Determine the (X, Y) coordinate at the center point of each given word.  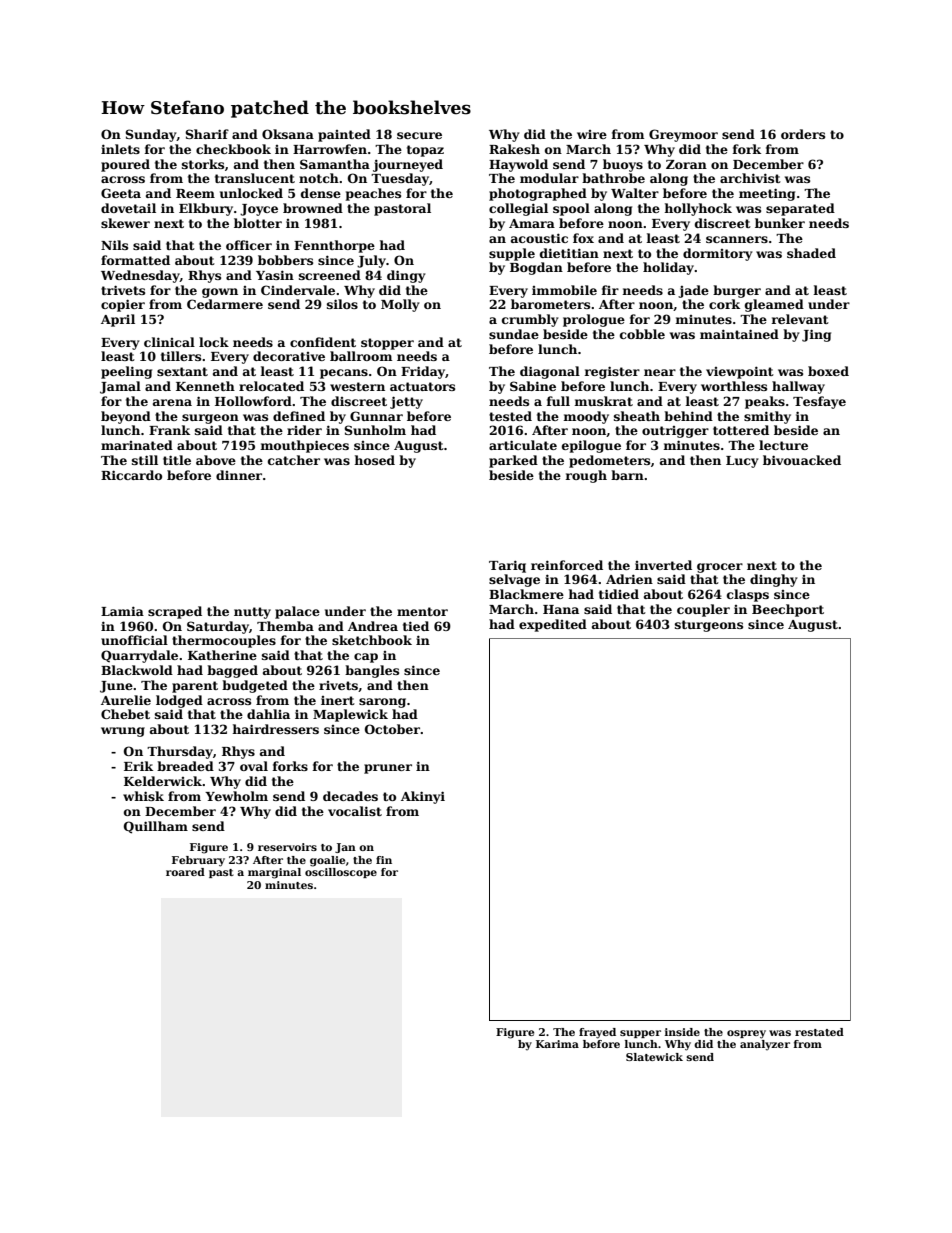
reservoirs (287, 847)
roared (185, 872)
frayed (597, 1033)
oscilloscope (341, 873)
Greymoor (683, 135)
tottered (741, 430)
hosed (374, 460)
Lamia (122, 611)
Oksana (288, 134)
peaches (373, 194)
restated (819, 1032)
